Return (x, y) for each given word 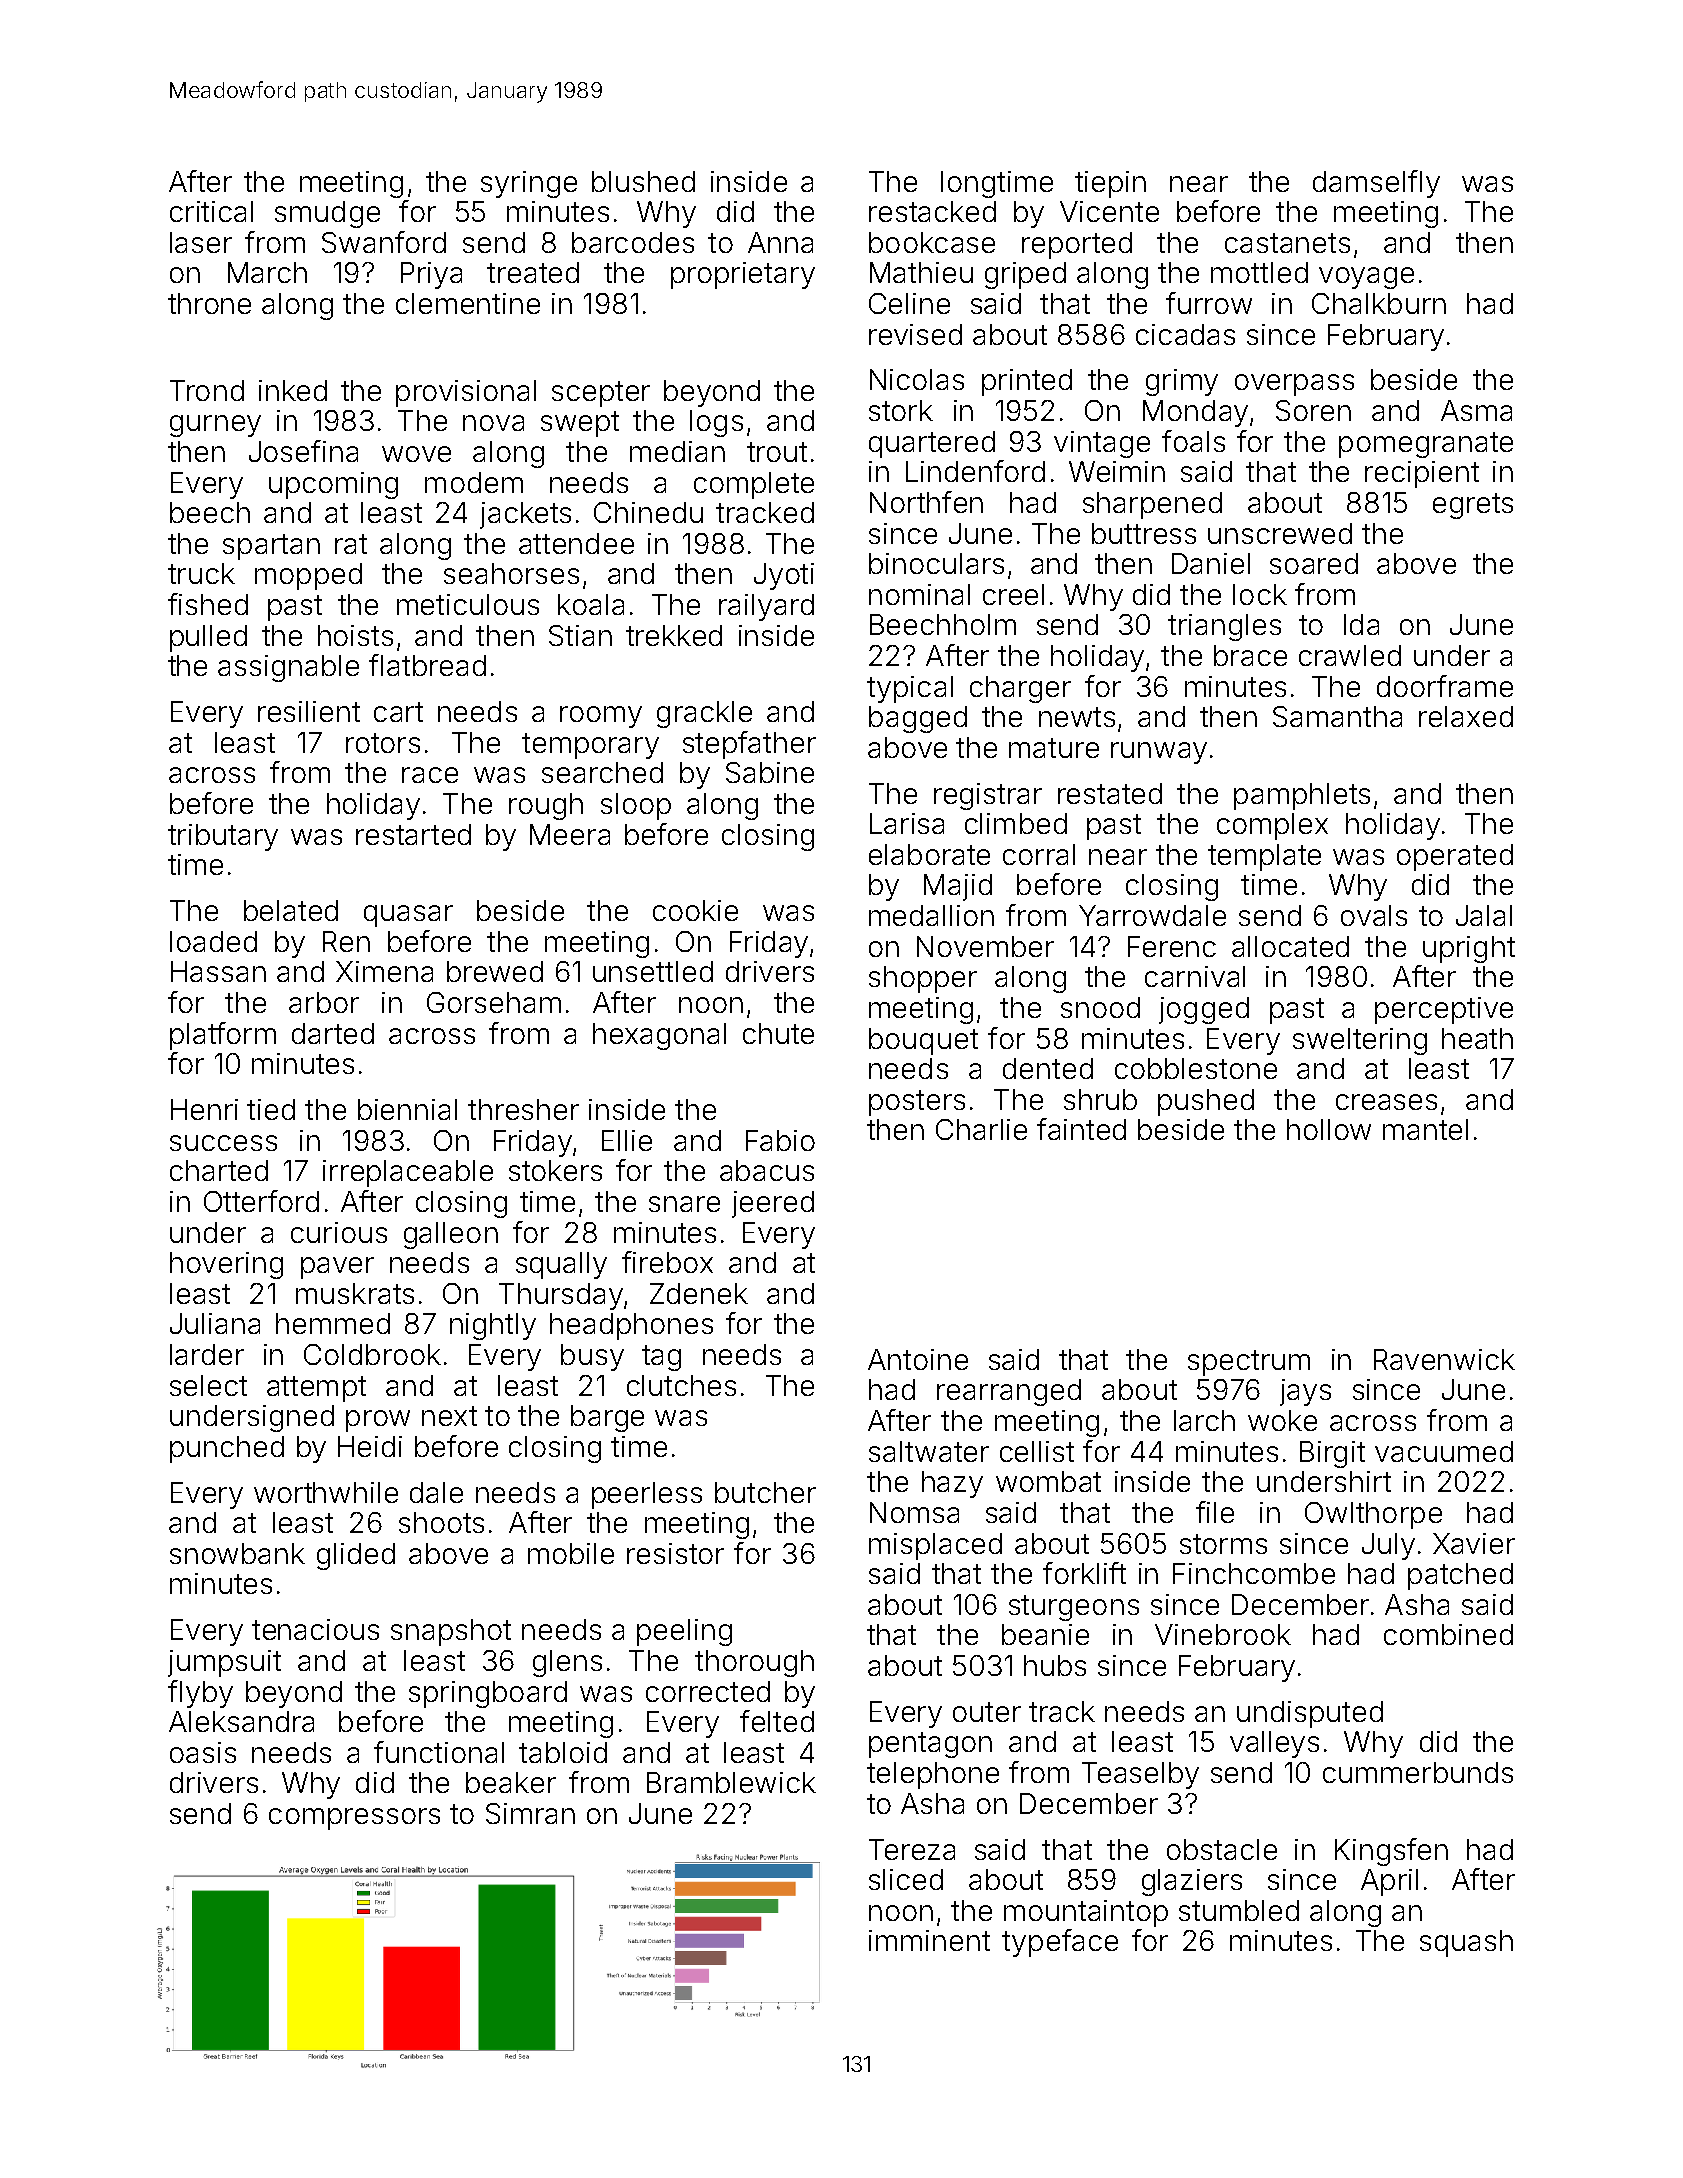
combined (1448, 1634)
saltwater (929, 1451)
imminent (929, 1940)
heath (1477, 1038)
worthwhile (326, 1492)
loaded (213, 941)
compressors (354, 1819)
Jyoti (784, 576)
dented (1048, 1068)
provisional (466, 393)
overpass (1294, 385)
